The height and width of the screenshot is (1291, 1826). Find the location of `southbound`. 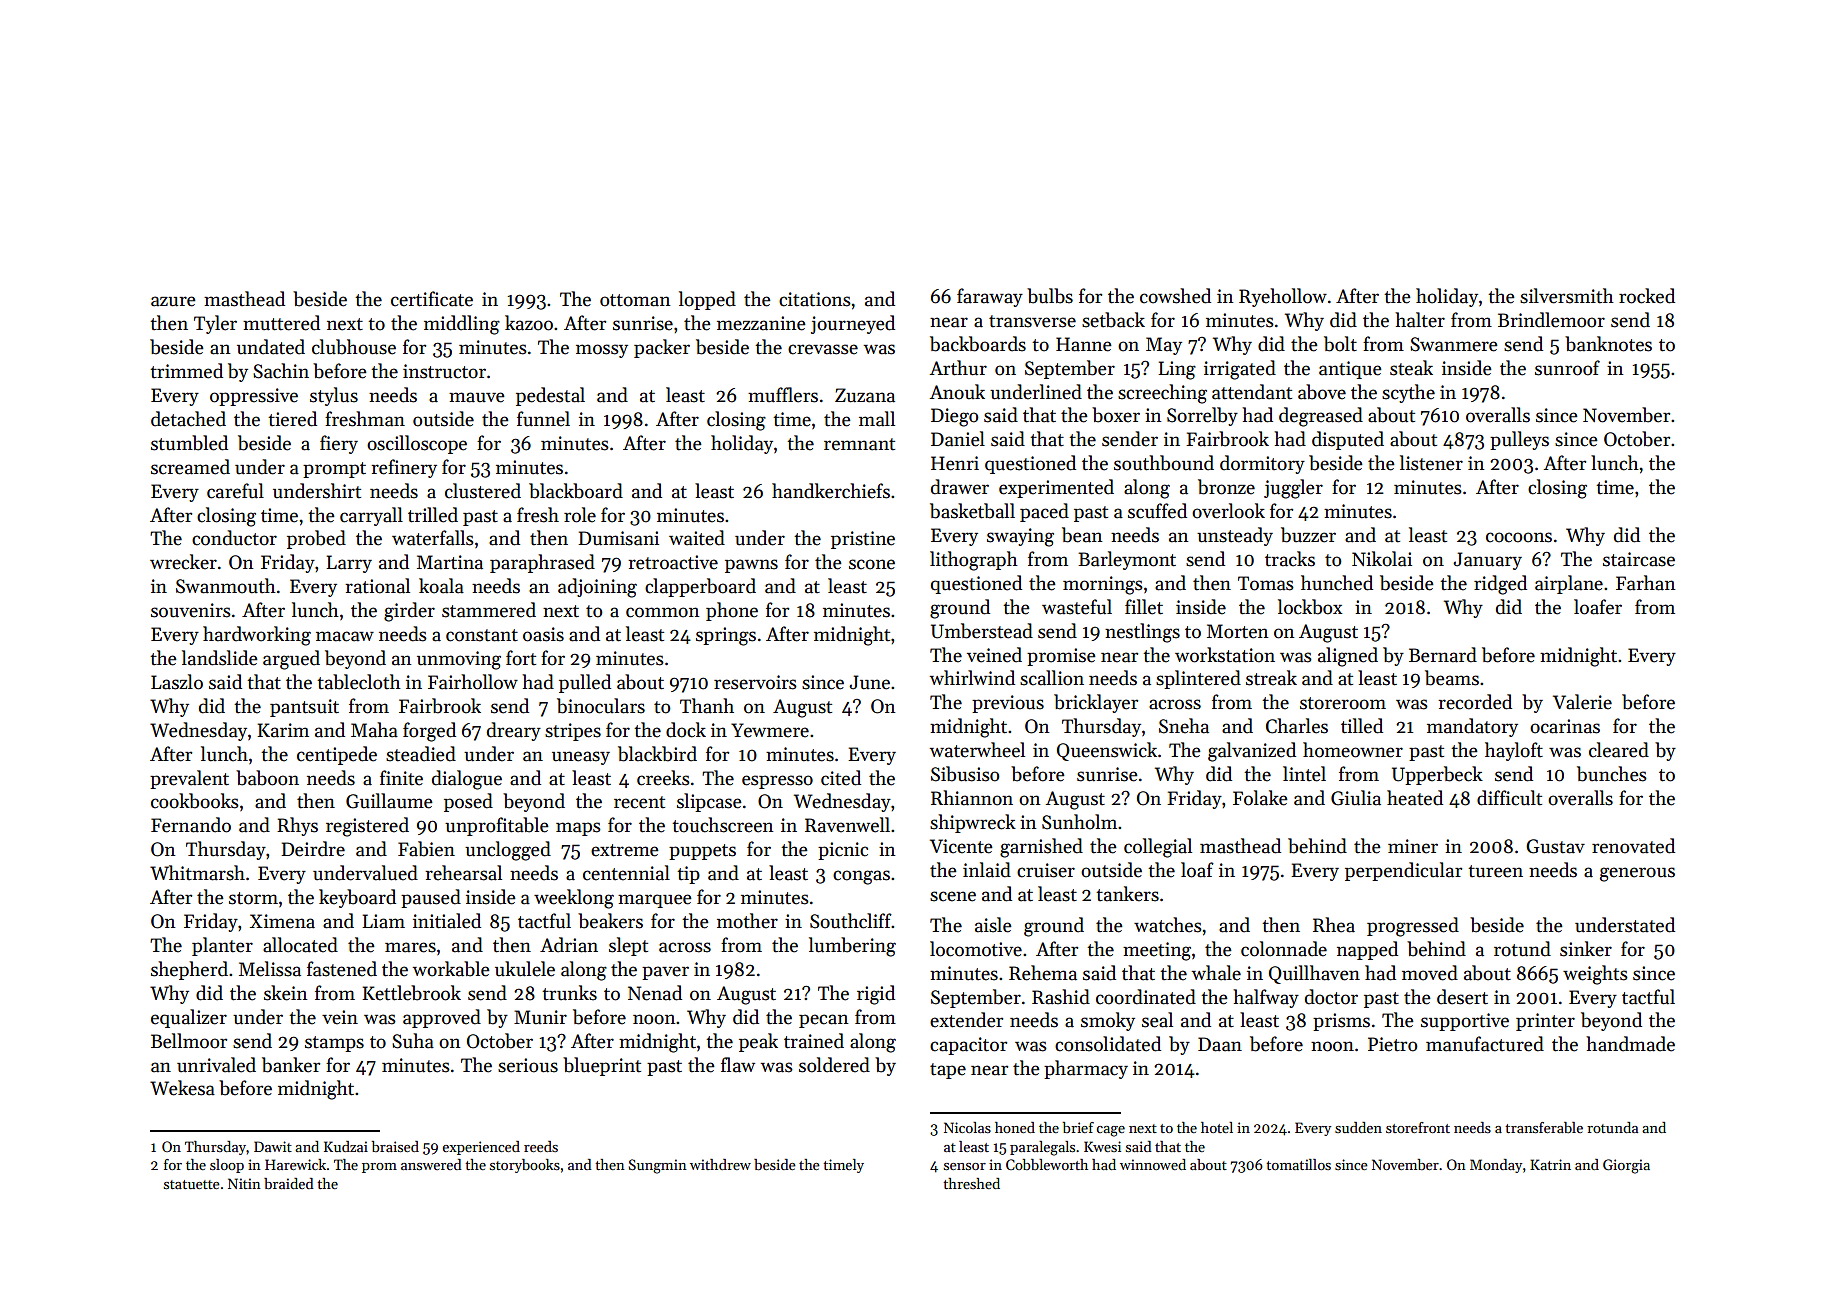

southbound is located at coordinates (1164, 463).
